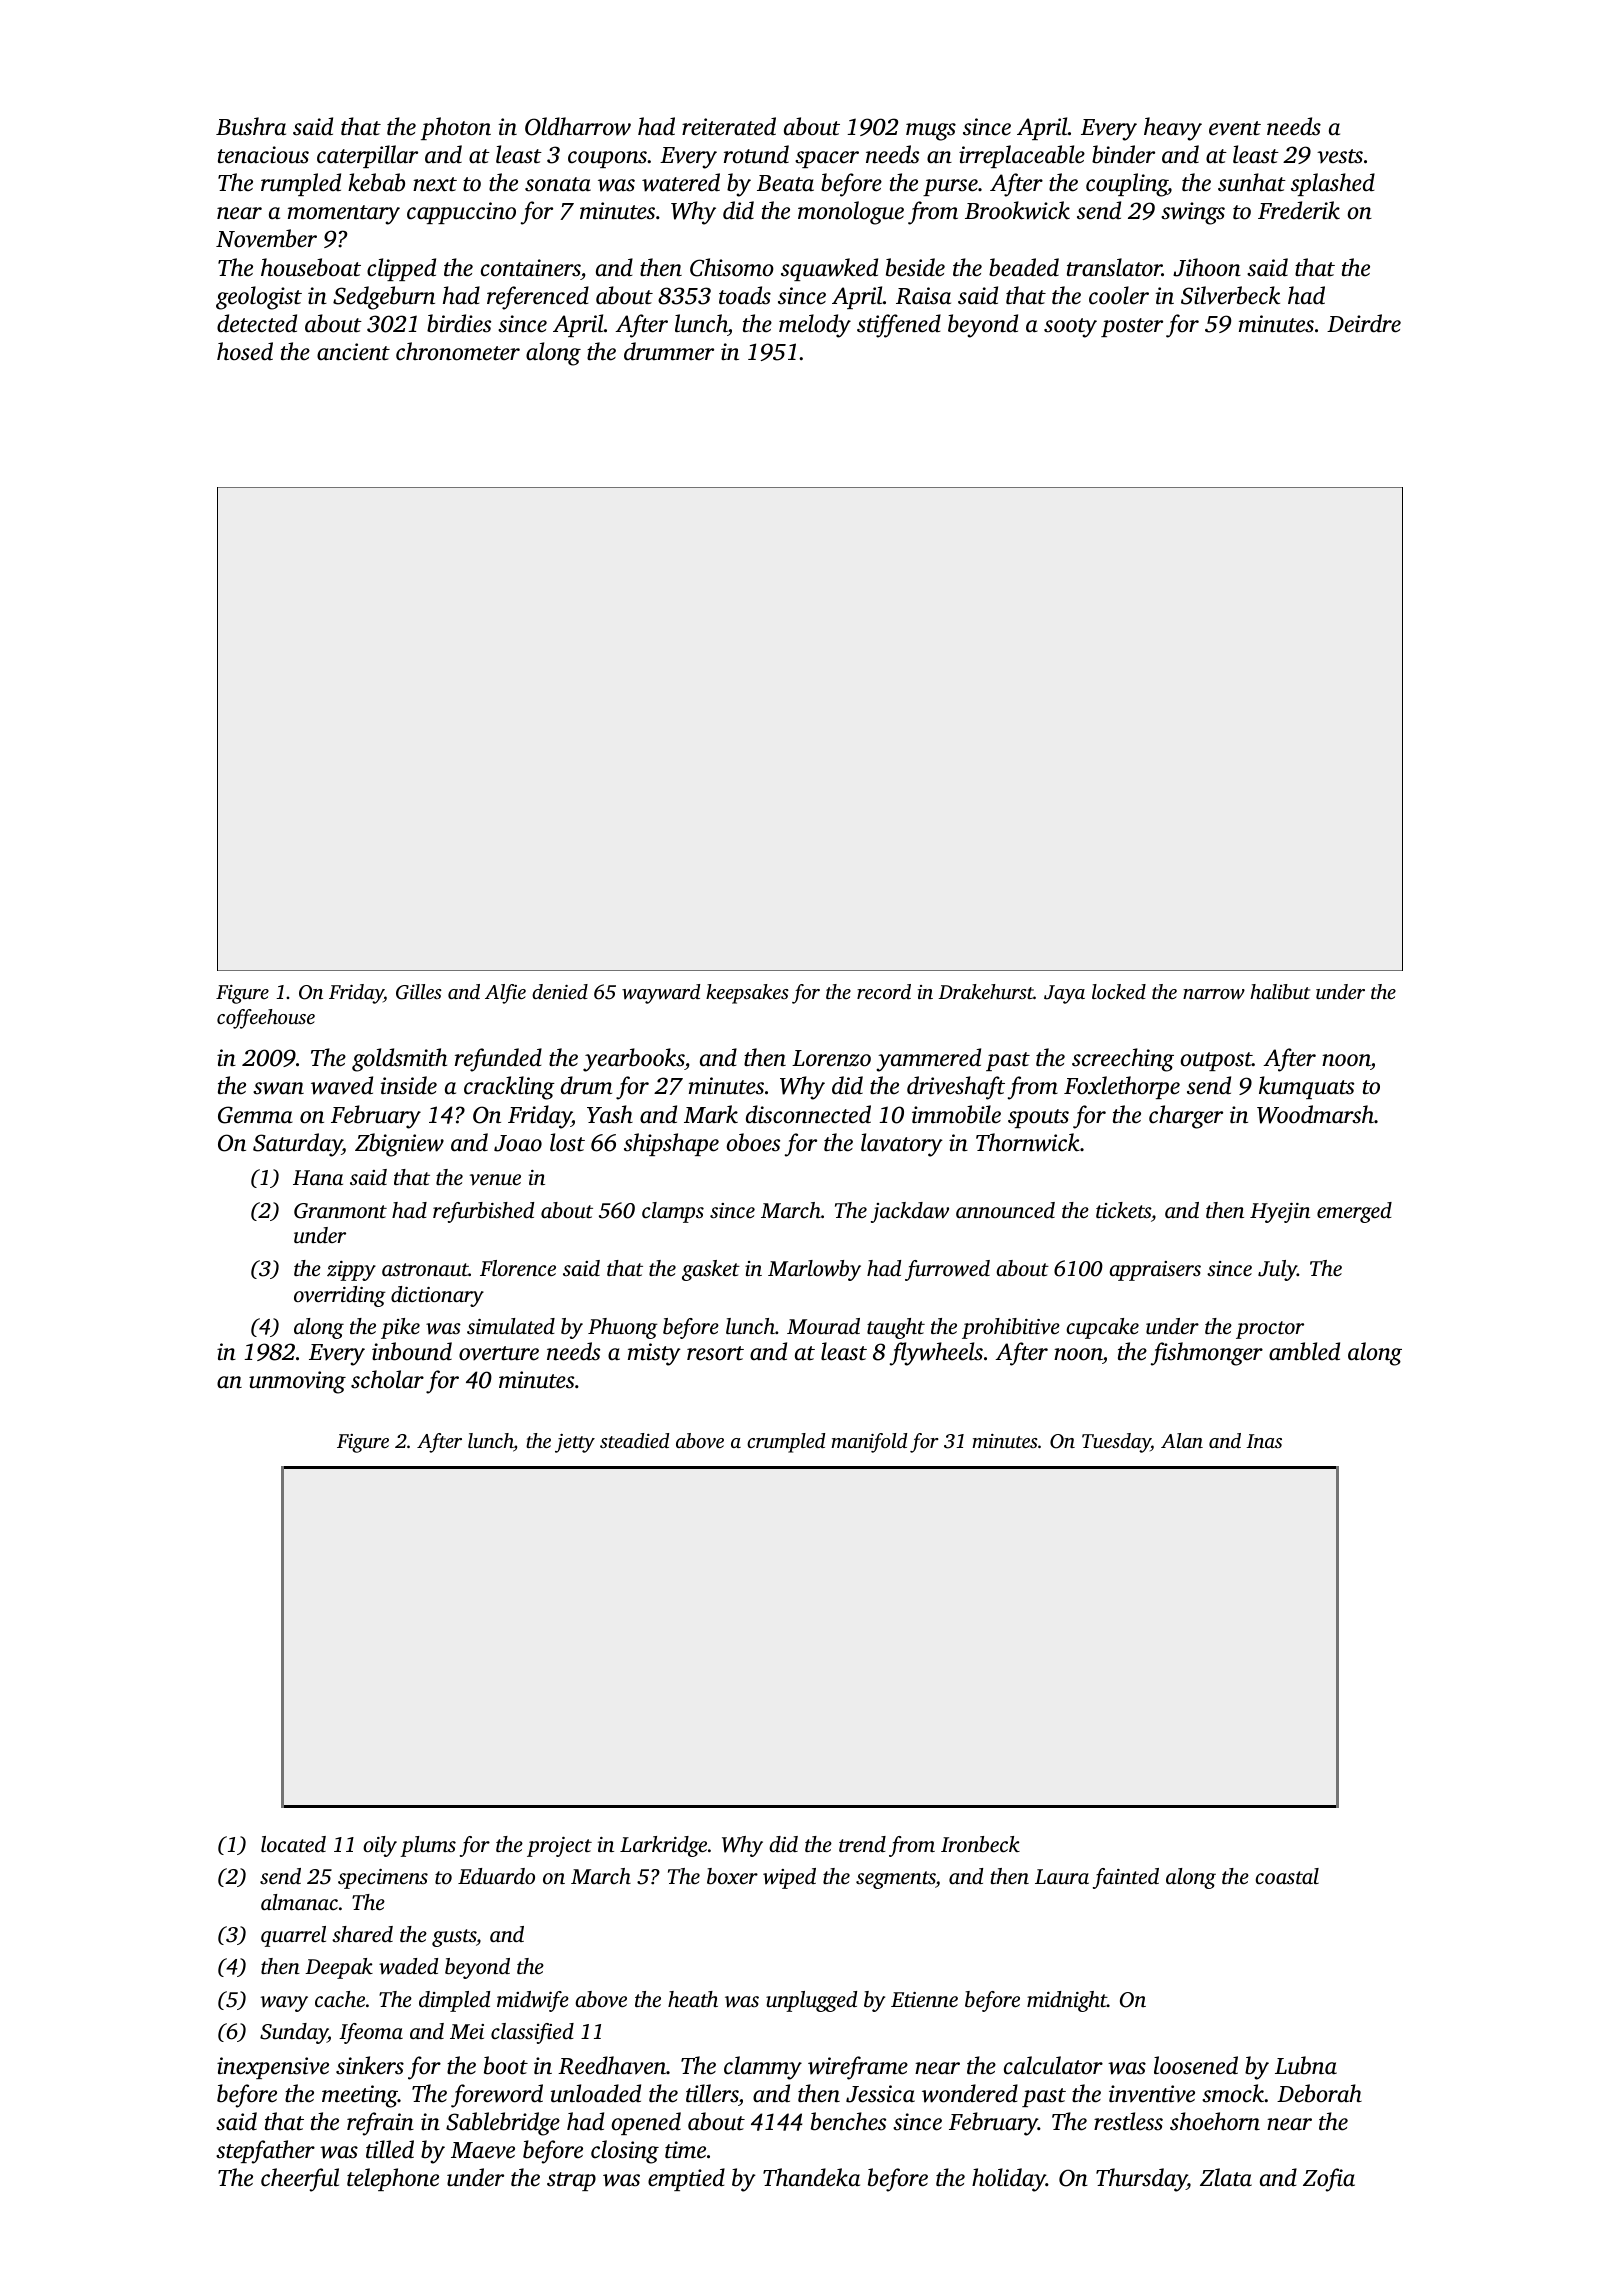  I want to click on steadied, so click(634, 1440).
